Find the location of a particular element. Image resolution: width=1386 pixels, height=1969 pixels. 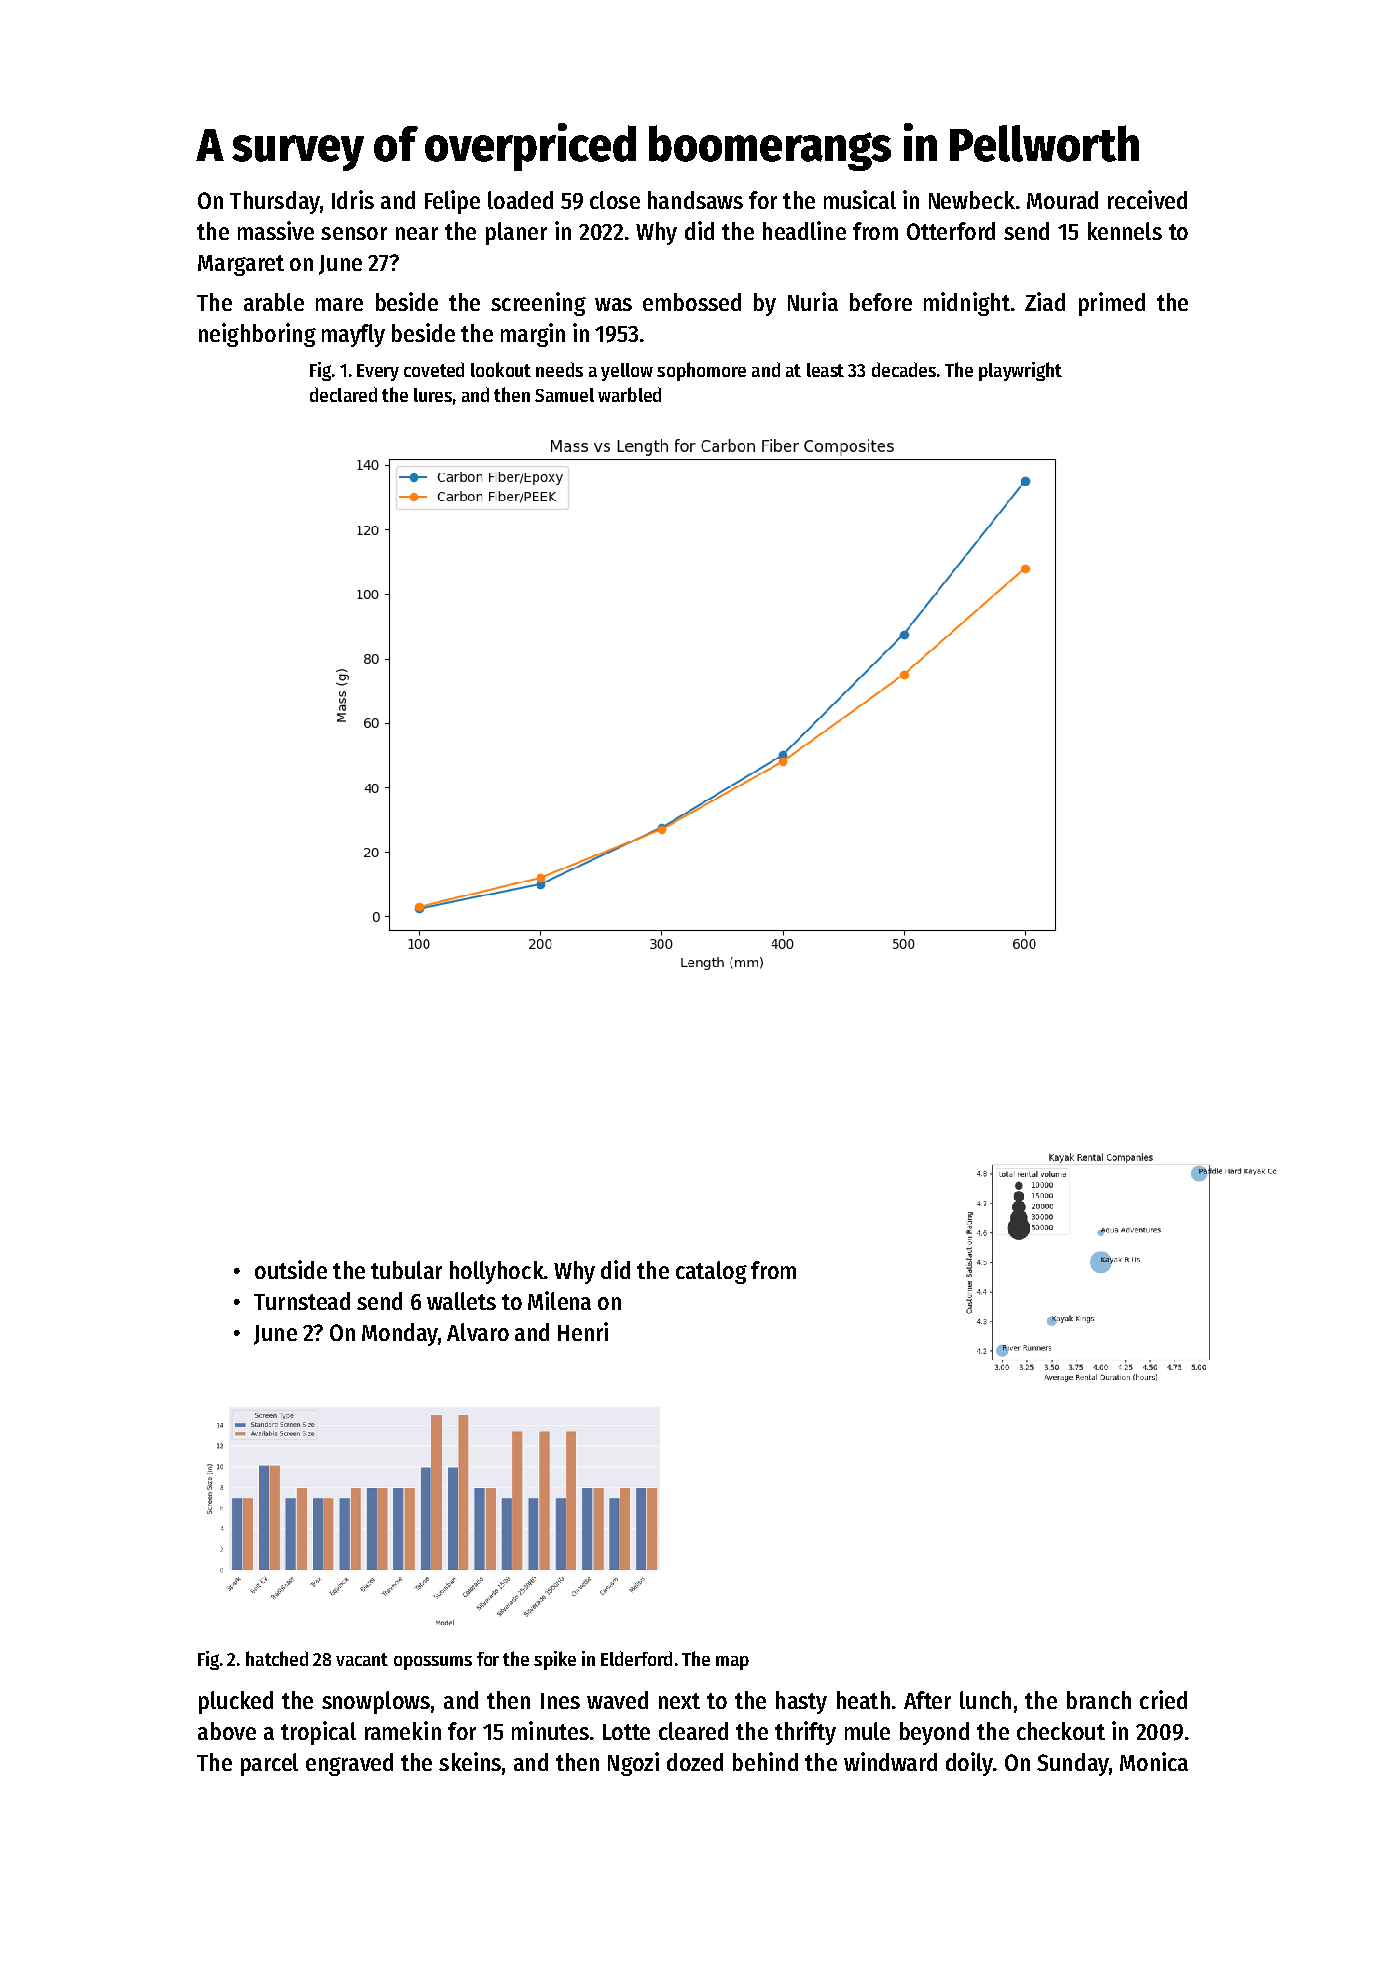

Elderford is located at coordinates (636, 1658).
